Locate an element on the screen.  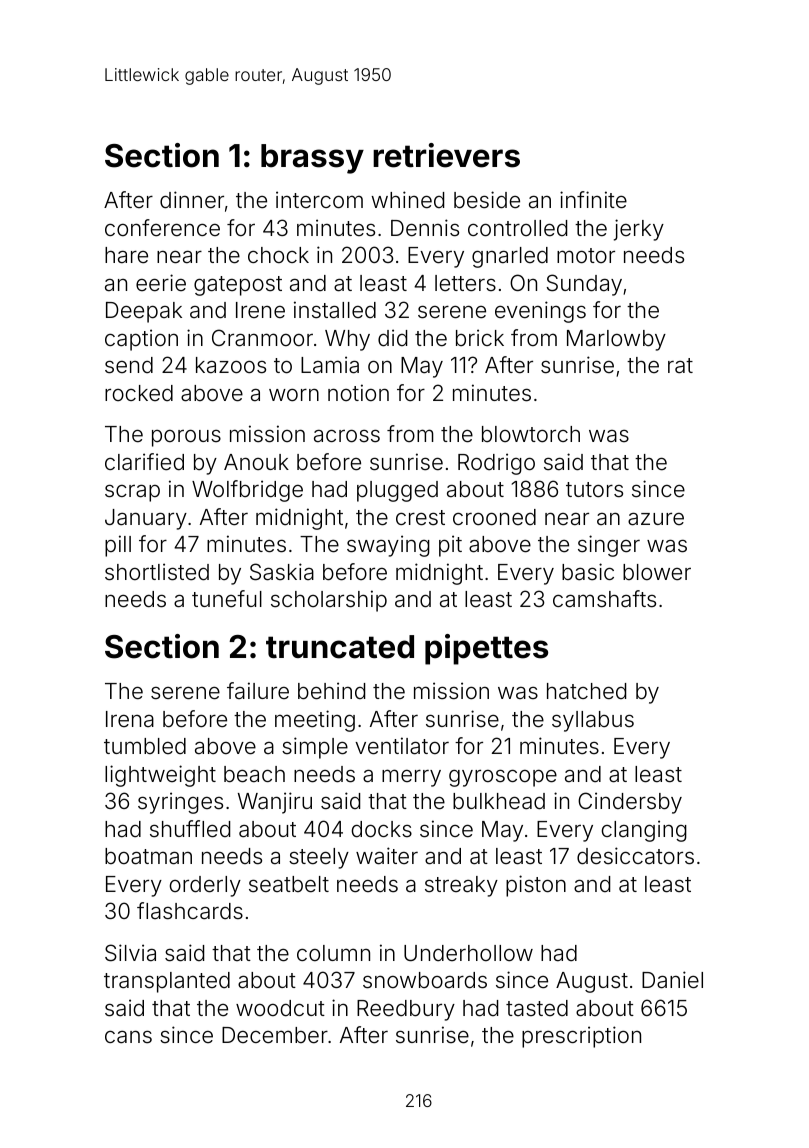
clarified is located at coordinates (144, 462).
